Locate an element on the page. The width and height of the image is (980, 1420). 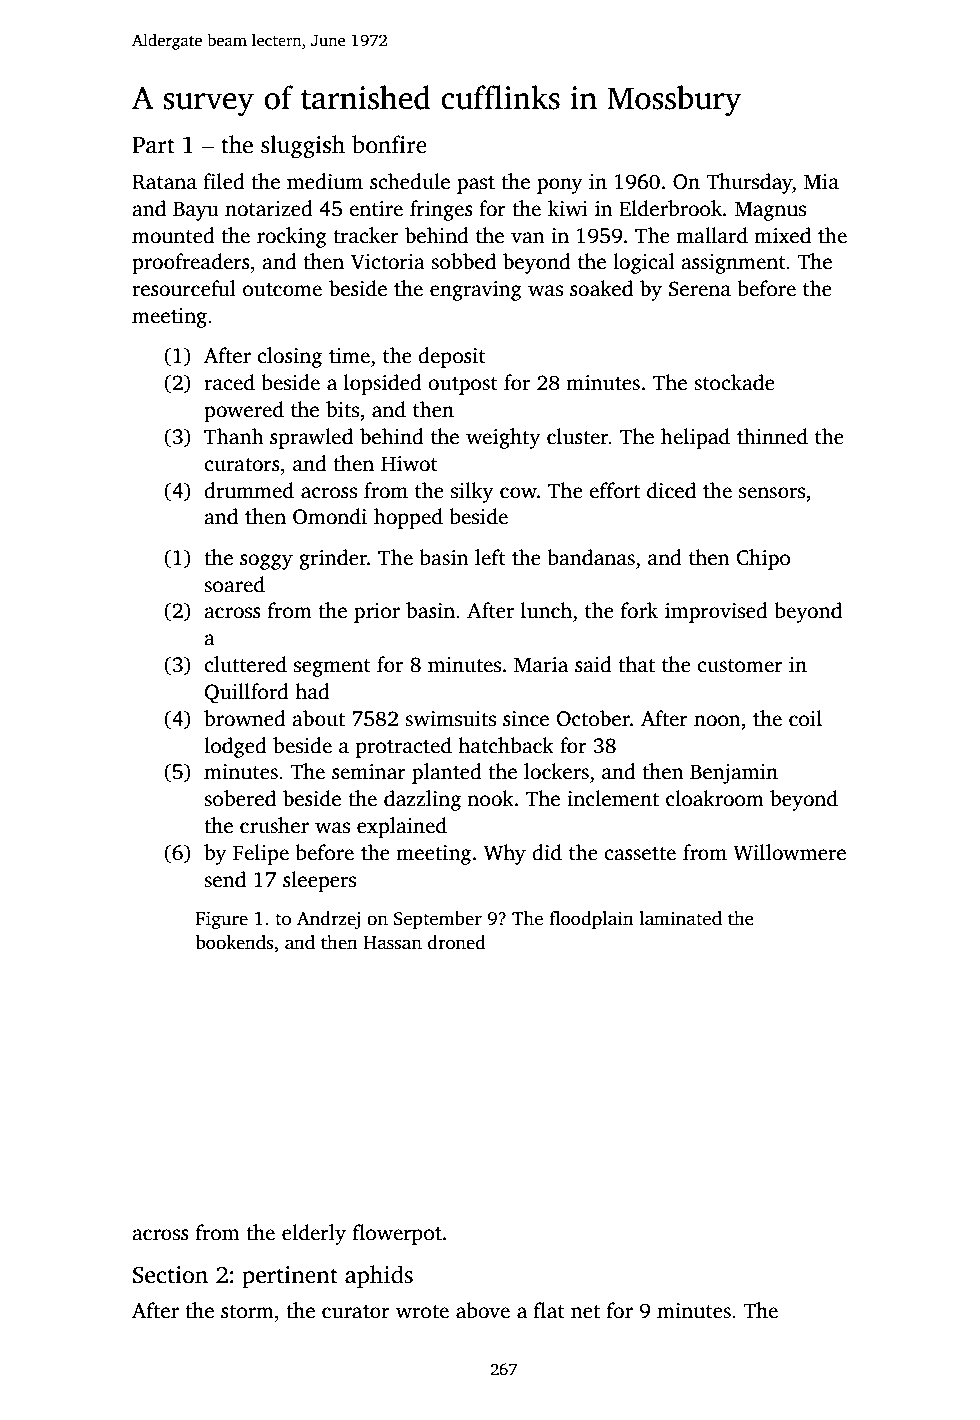
cluttered is located at coordinates (245, 664).
